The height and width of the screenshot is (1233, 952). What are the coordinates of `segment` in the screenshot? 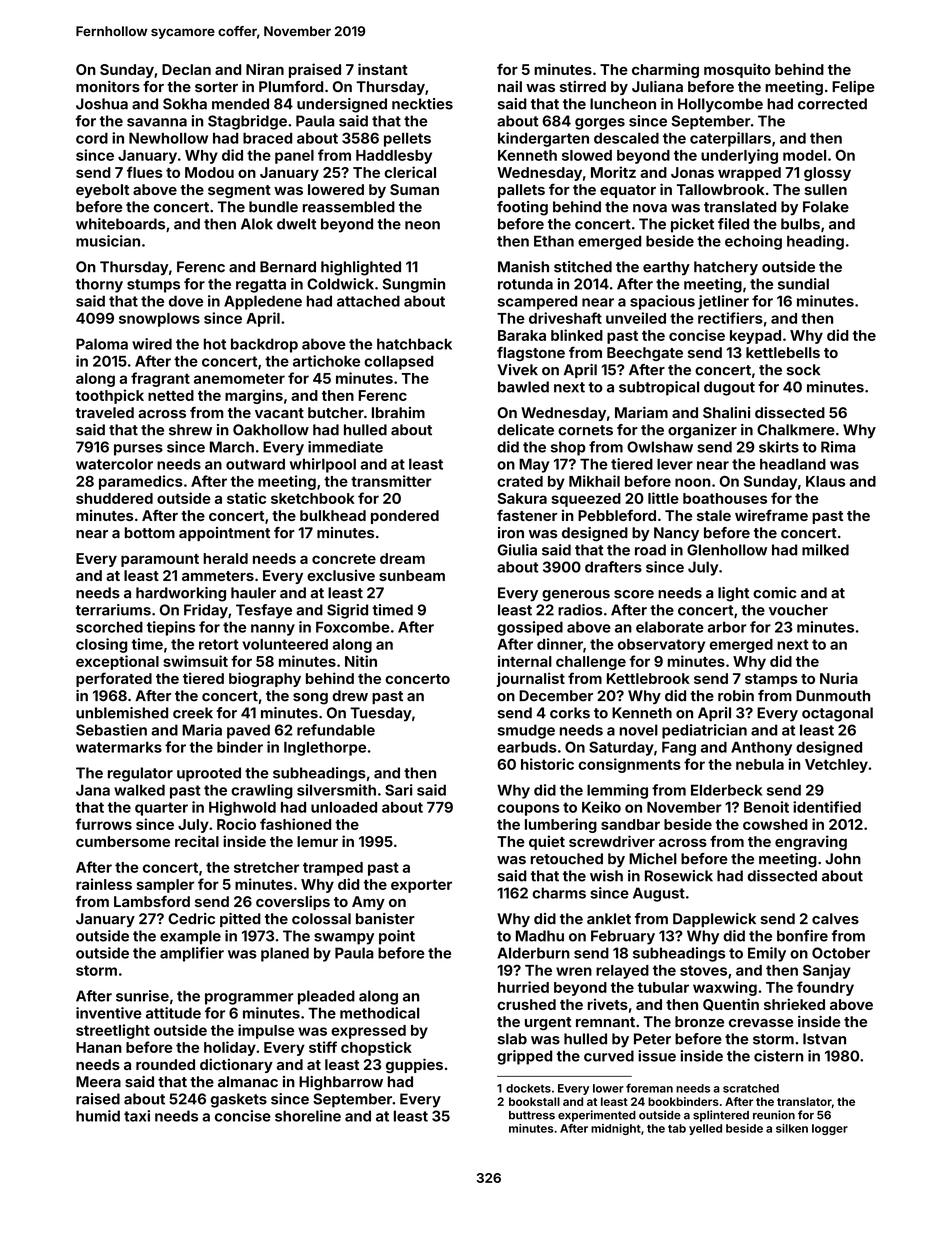 It's located at (239, 191).
